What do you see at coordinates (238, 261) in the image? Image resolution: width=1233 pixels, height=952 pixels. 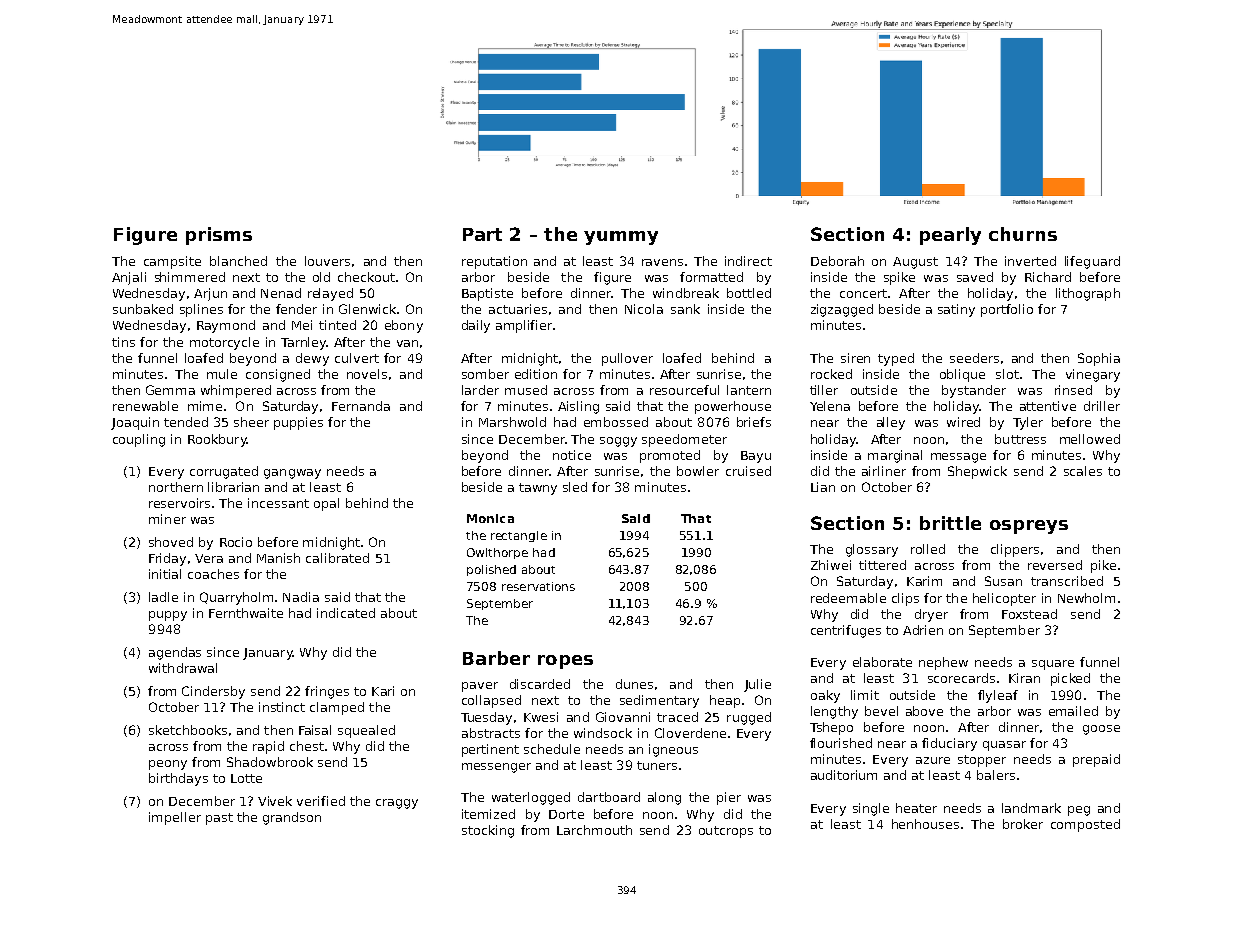 I see `blanched` at bounding box center [238, 261].
